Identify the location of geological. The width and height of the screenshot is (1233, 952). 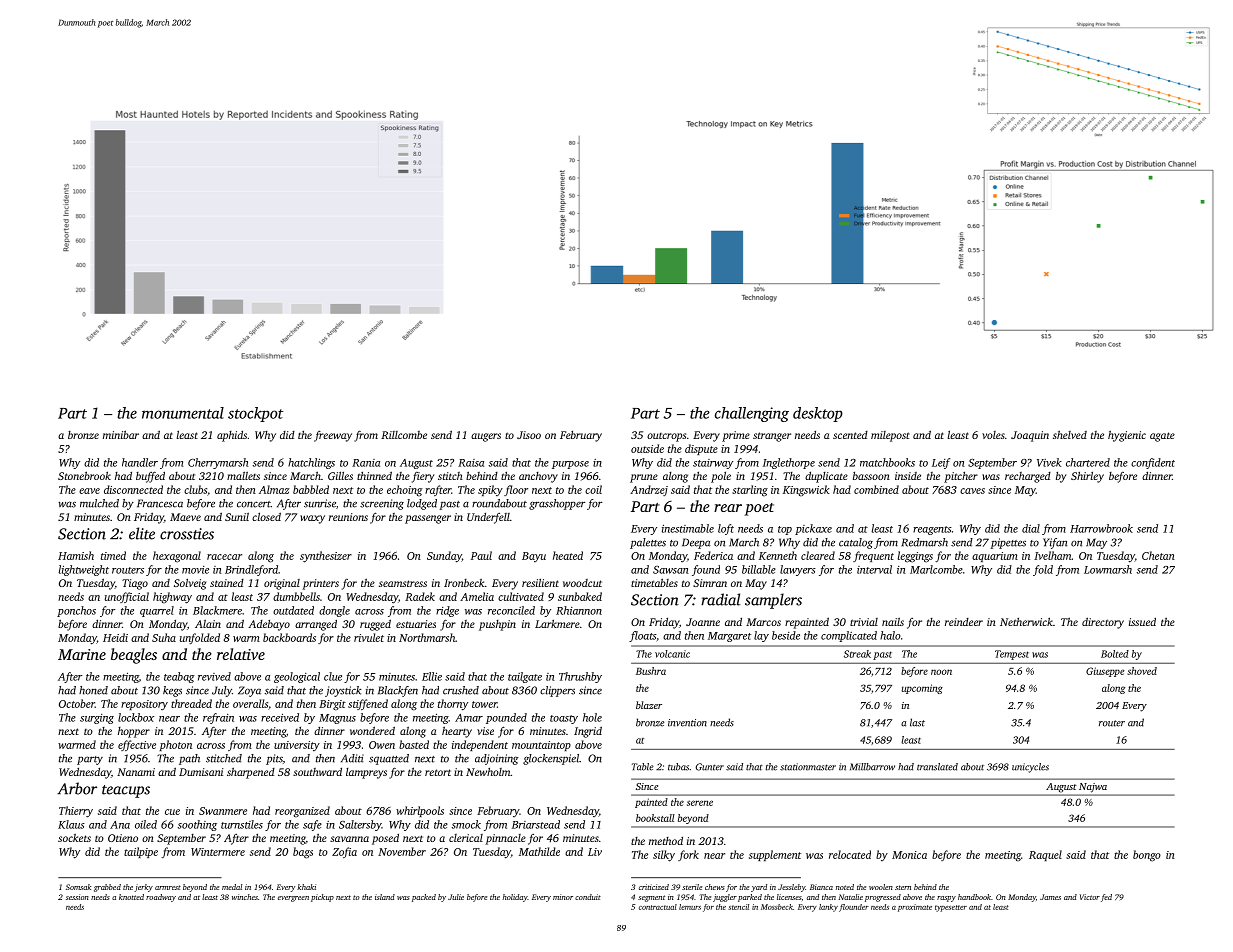
(297, 677).
